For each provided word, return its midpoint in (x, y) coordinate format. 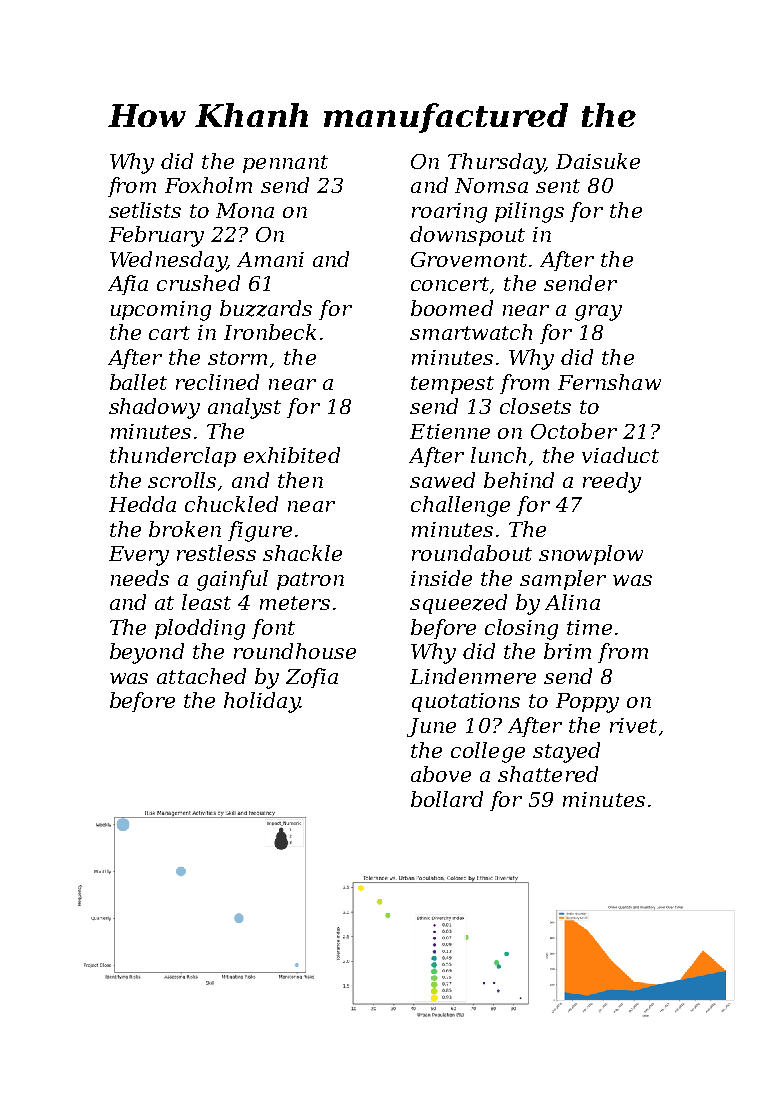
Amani (270, 259)
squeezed (458, 604)
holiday (262, 702)
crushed (198, 283)
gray (598, 313)
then (300, 480)
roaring (449, 213)
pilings (529, 212)
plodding (200, 629)
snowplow (591, 555)
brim (567, 651)
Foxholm (208, 185)
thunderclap (173, 457)
